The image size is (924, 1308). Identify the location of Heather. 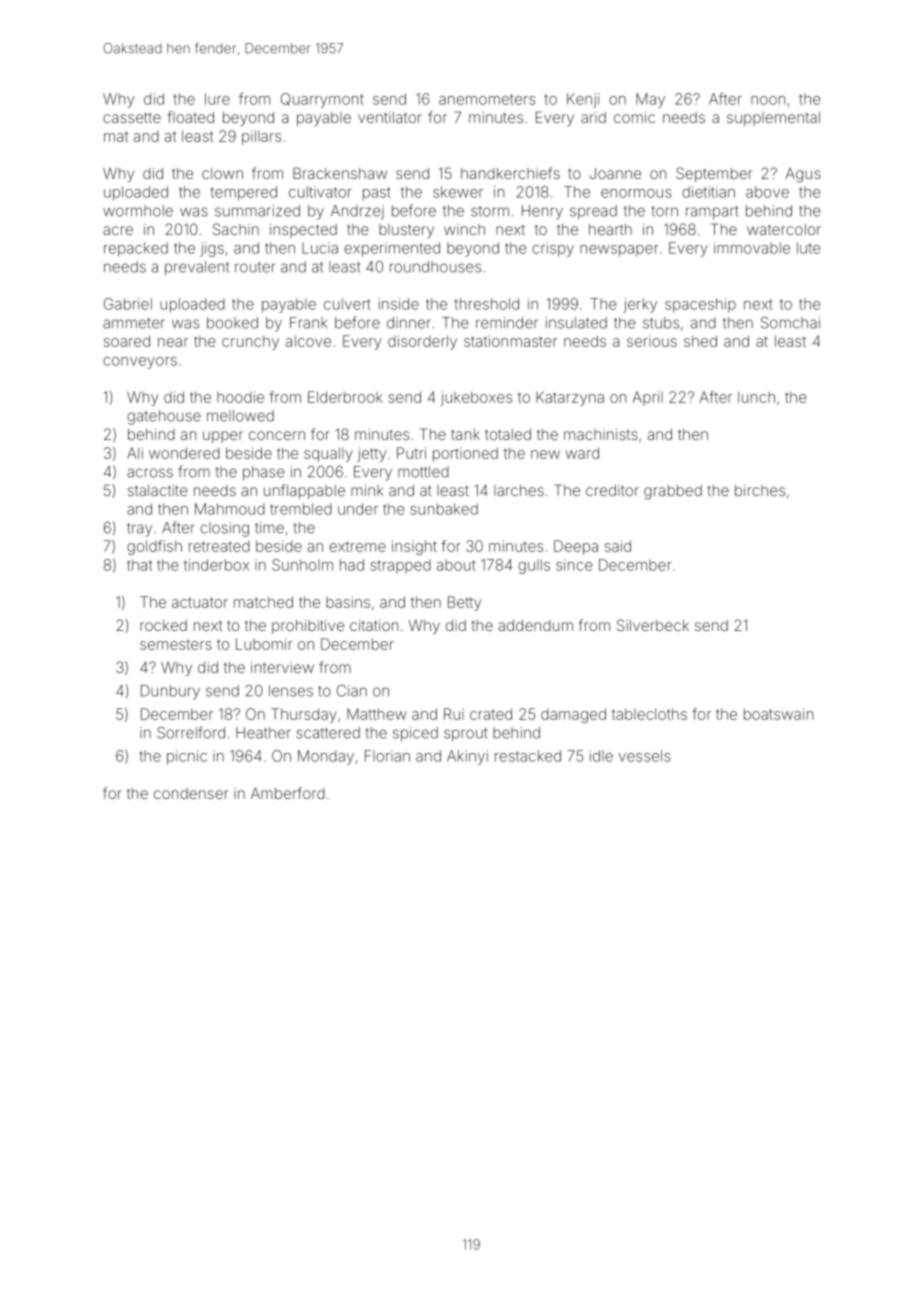
(263, 733).
